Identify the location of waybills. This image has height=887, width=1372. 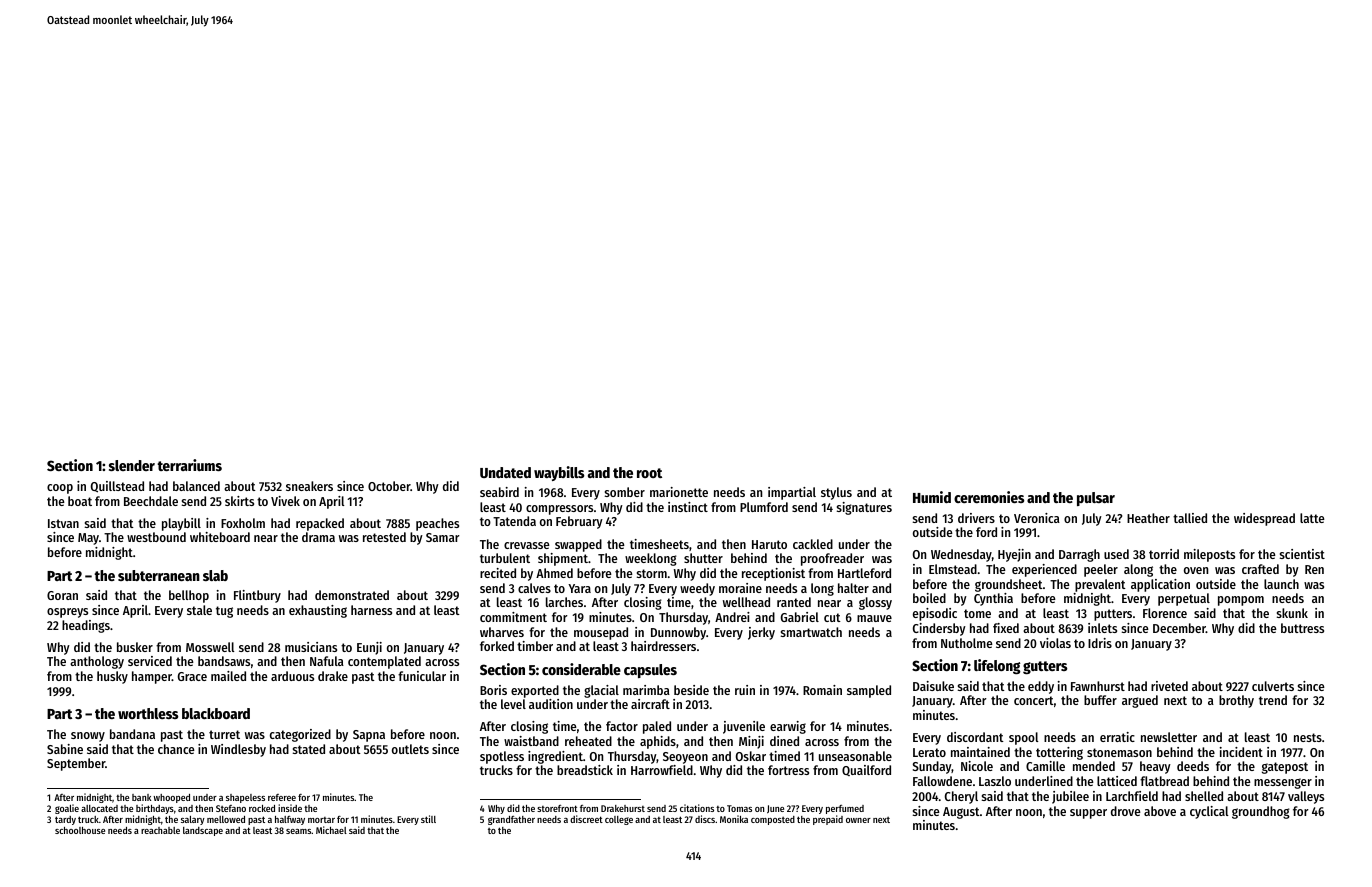
(559, 473).
